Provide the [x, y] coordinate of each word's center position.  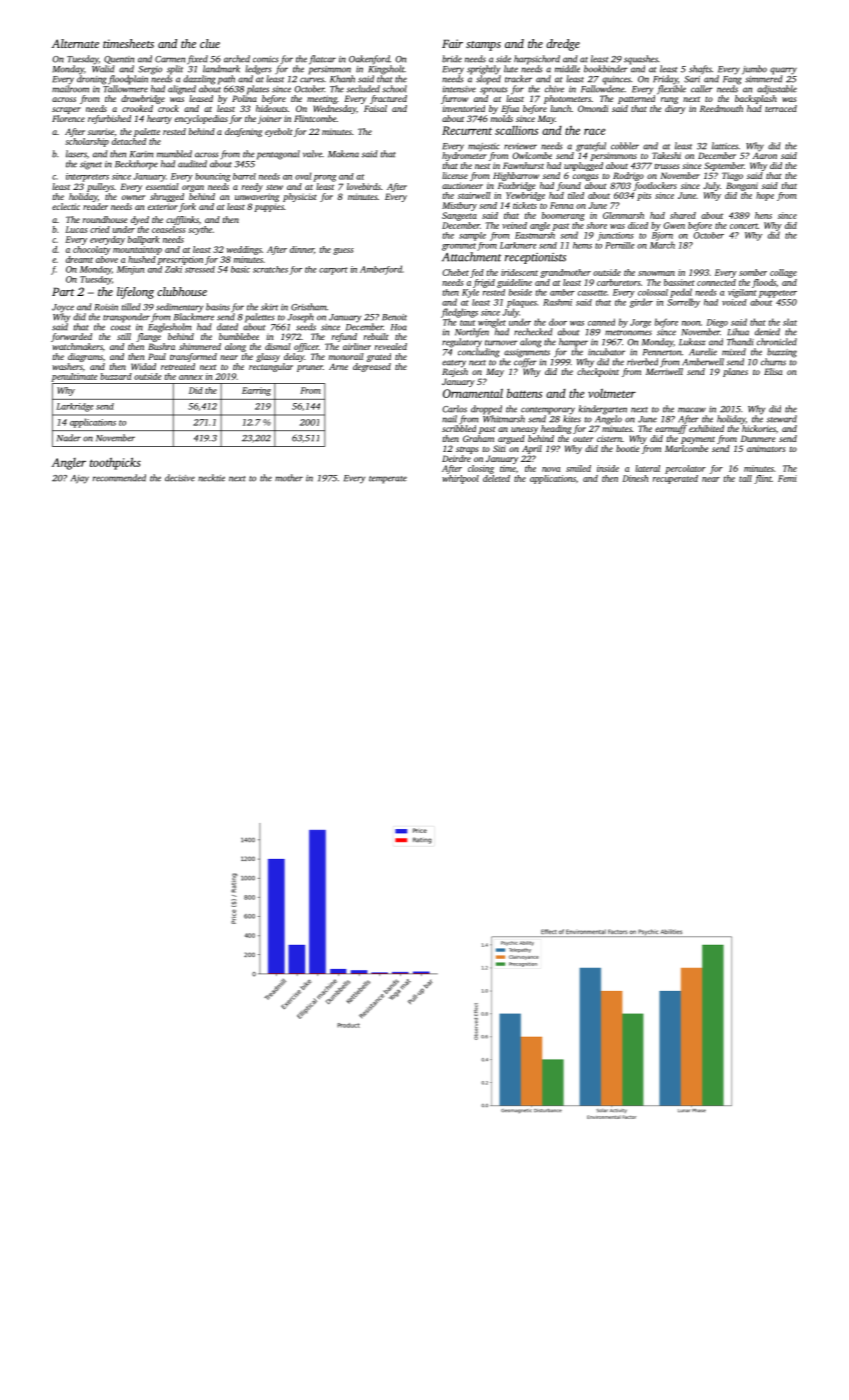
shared [683, 215]
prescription [180, 260]
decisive [180, 478]
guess [343, 251]
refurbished [109, 119]
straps [467, 450]
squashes [641, 60]
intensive [459, 89]
